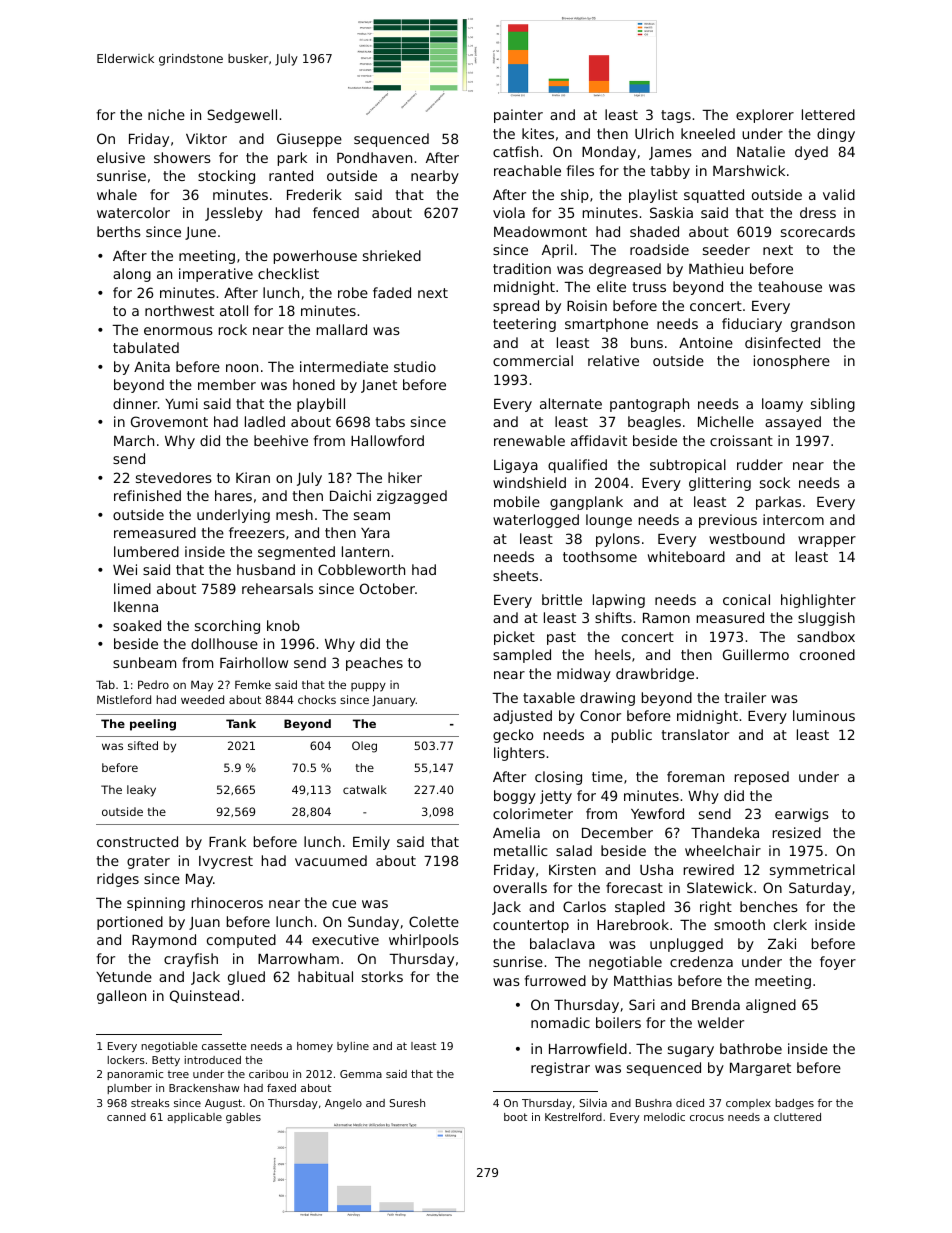 Image resolution: width=952 pixels, height=1233 pixels. I want to click on tabby, so click(670, 172).
